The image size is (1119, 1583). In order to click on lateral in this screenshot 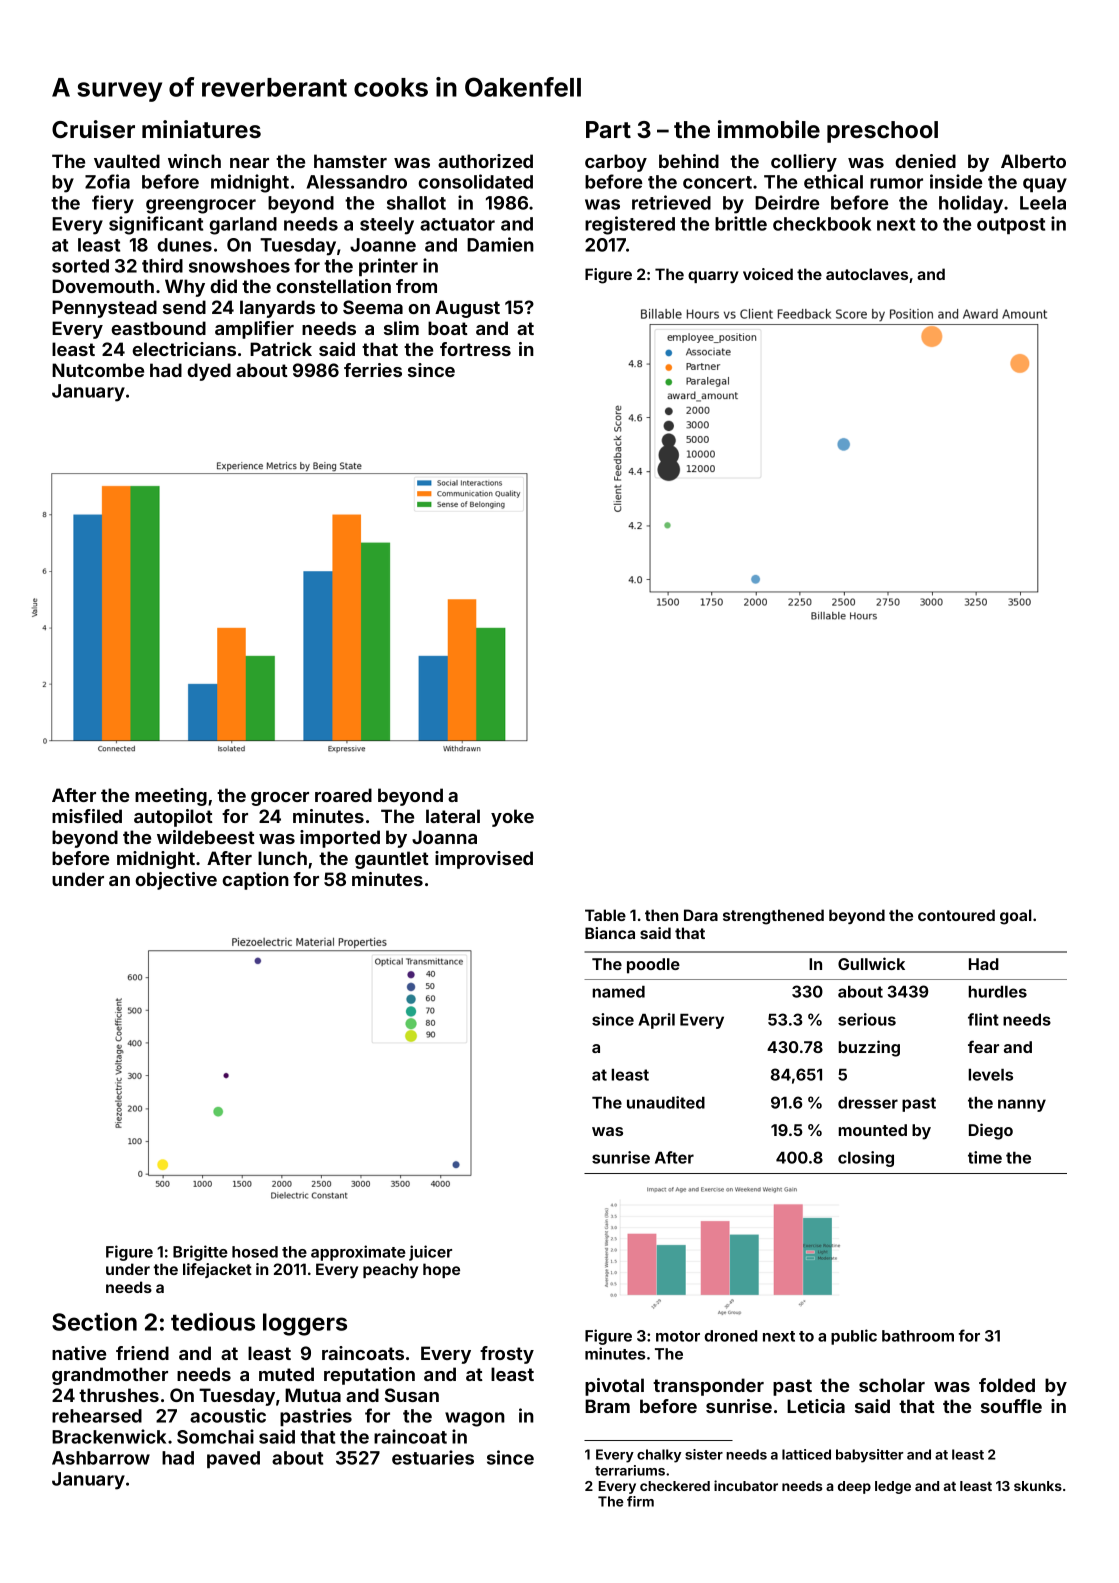, I will do `click(453, 816)`.
